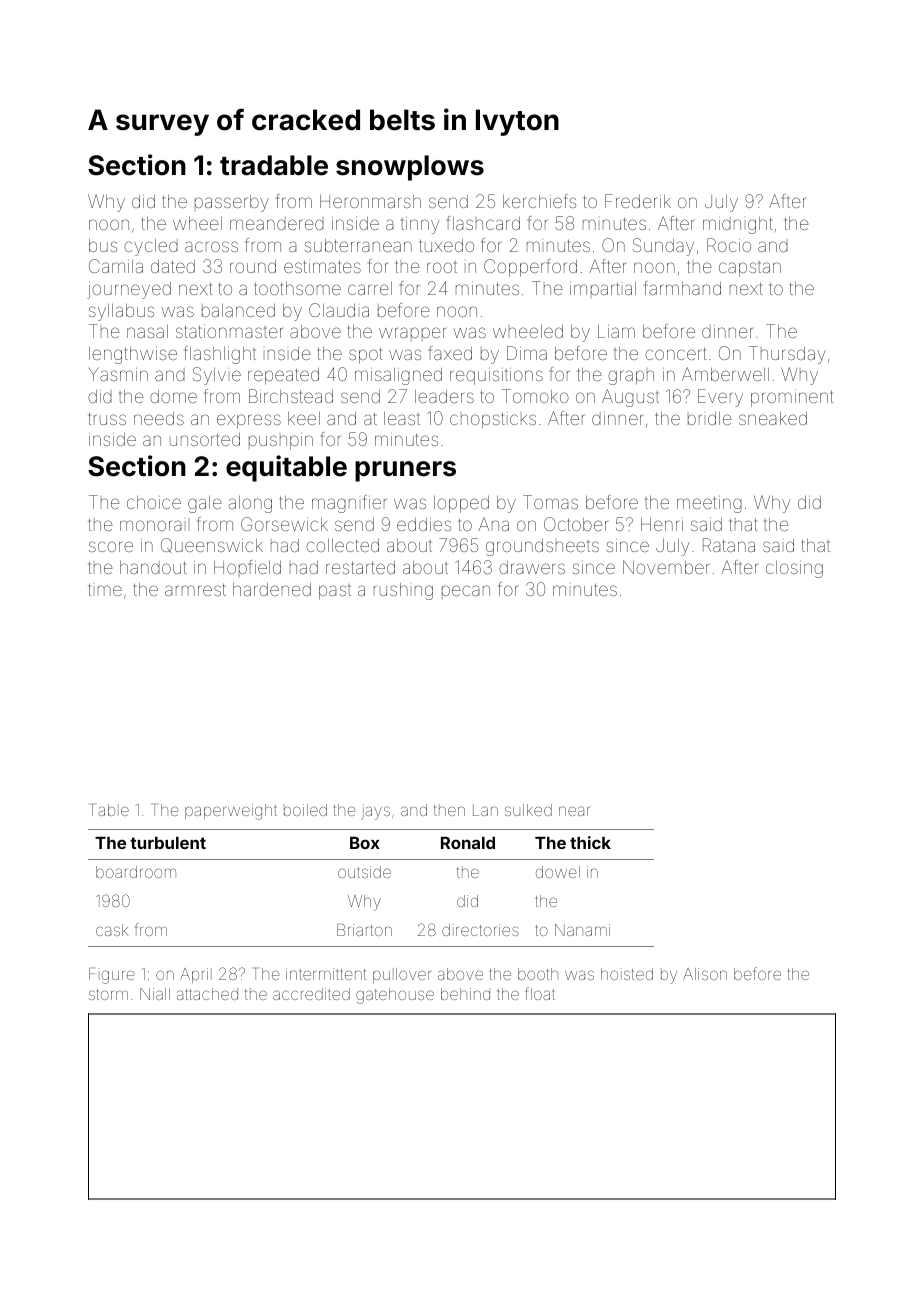 The width and height of the image is (924, 1308). What do you see at coordinates (638, 201) in the image?
I see `Frederik` at bounding box center [638, 201].
